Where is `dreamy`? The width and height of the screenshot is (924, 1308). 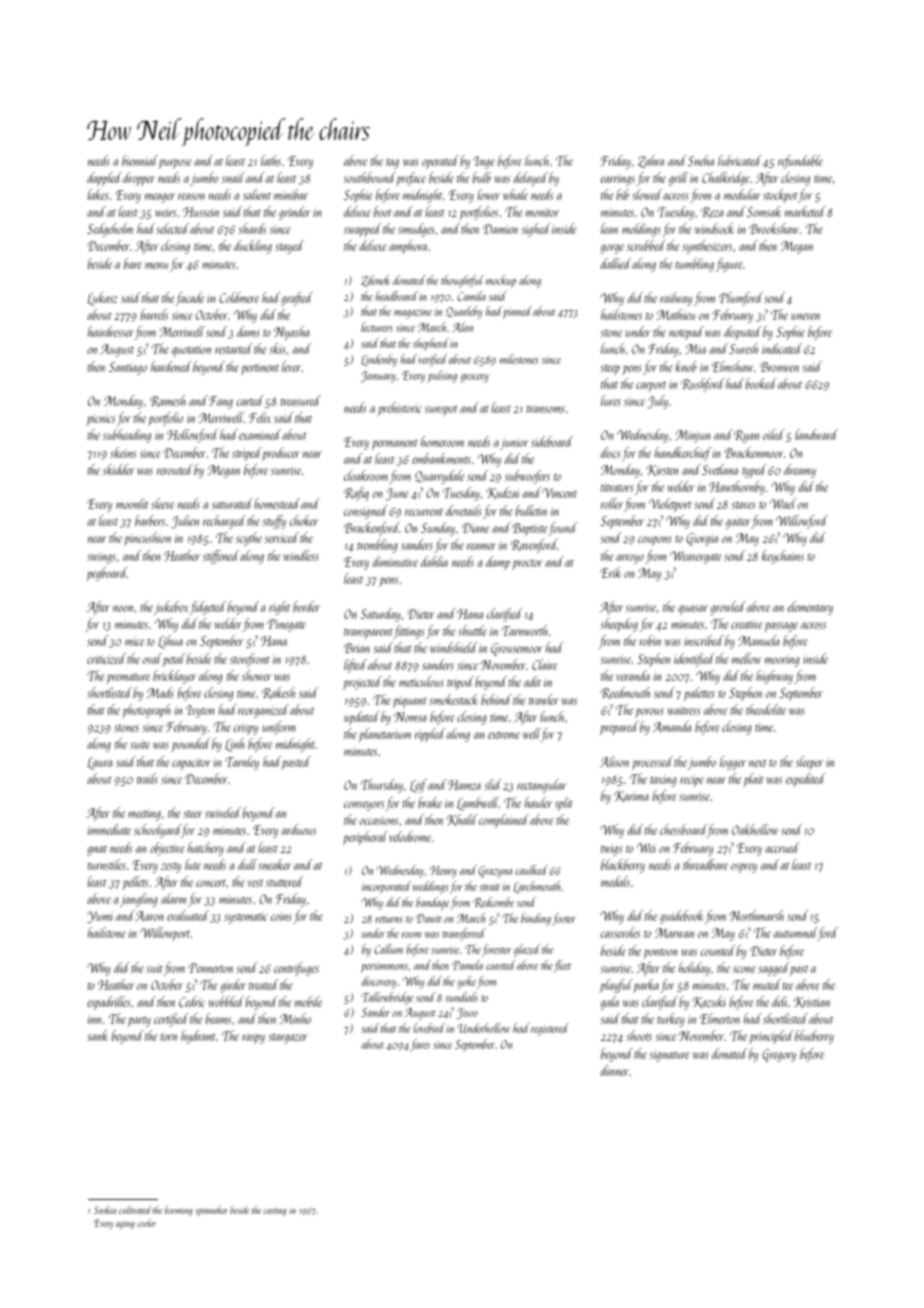 dreamy is located at coordinates (800, 471).
